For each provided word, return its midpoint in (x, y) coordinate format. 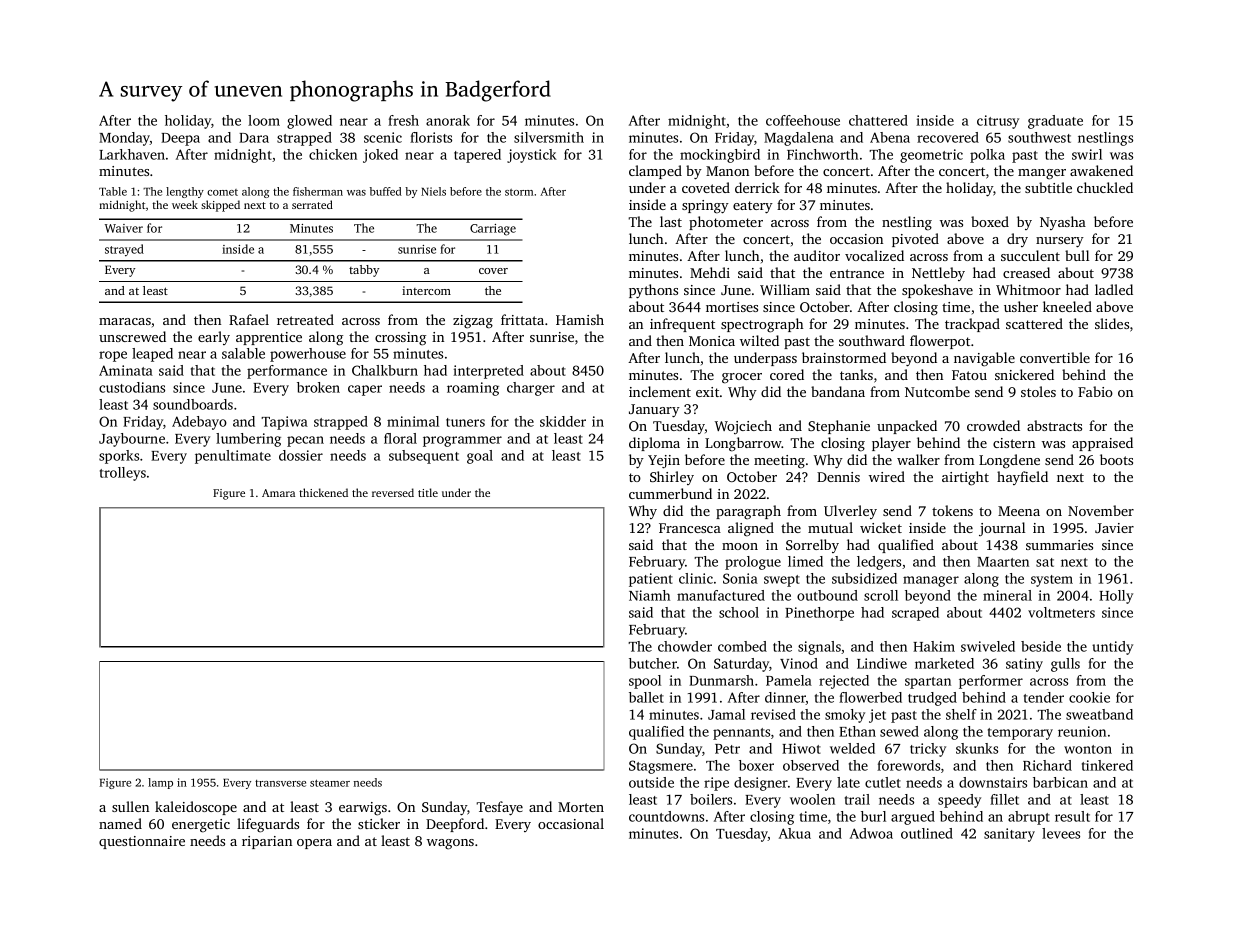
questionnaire (142, 842)
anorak (448, 120)
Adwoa (871, 833)
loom (264, 120)
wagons (450, 844)
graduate (1055, 122)
